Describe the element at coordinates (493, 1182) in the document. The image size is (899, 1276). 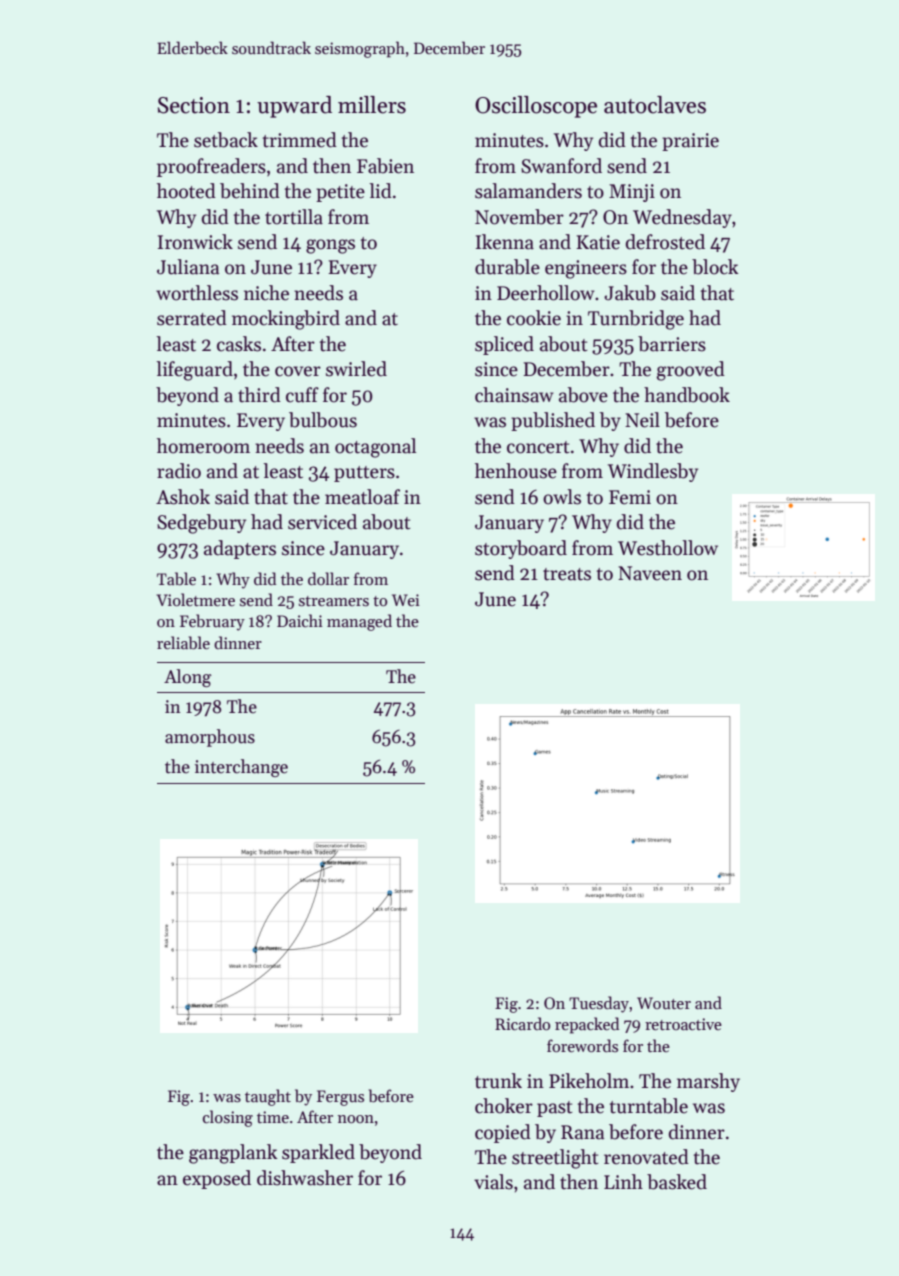
I see `vials` at that location.
